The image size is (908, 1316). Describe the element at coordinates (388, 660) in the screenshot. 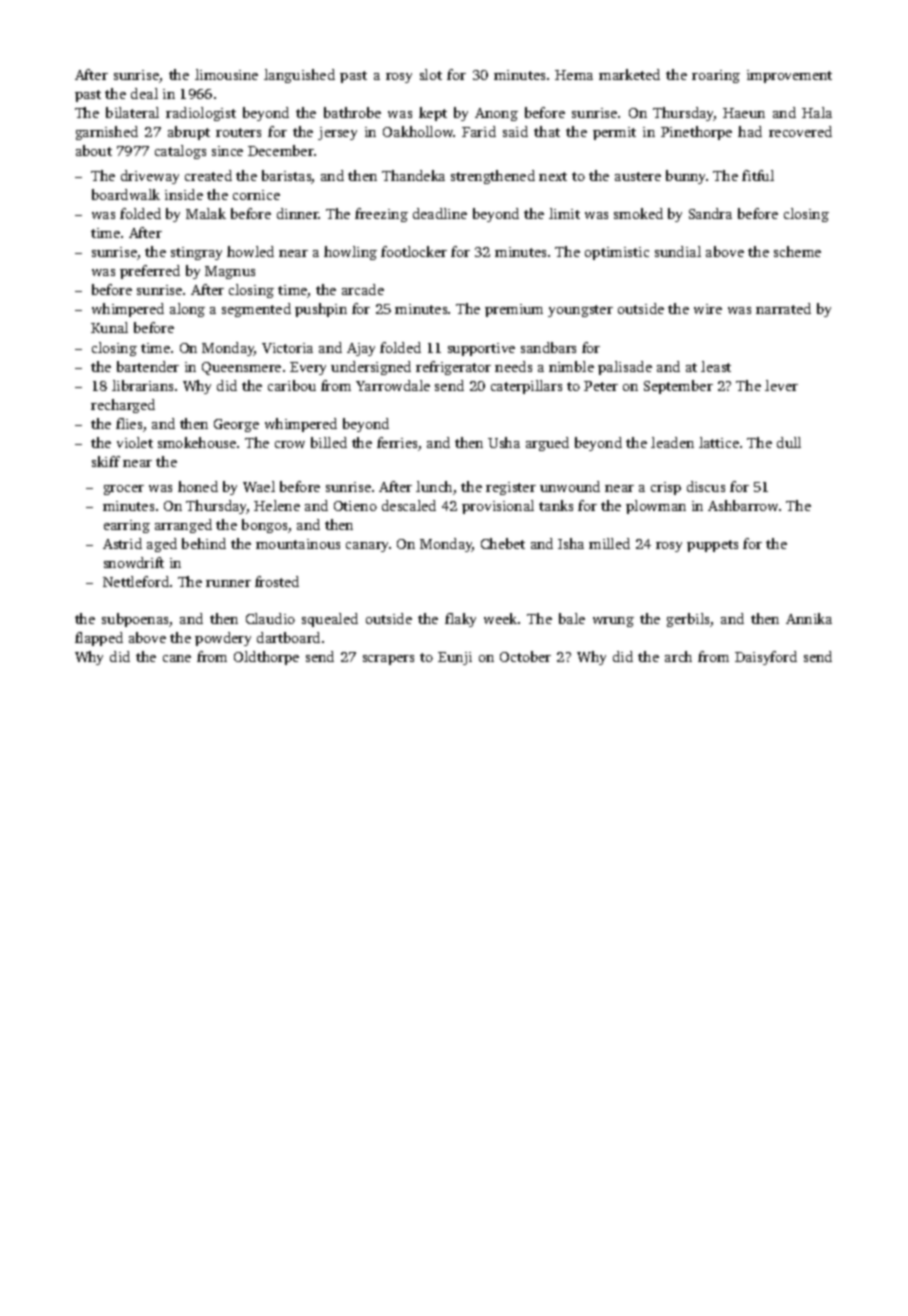

I see `scrapers` at that location.
